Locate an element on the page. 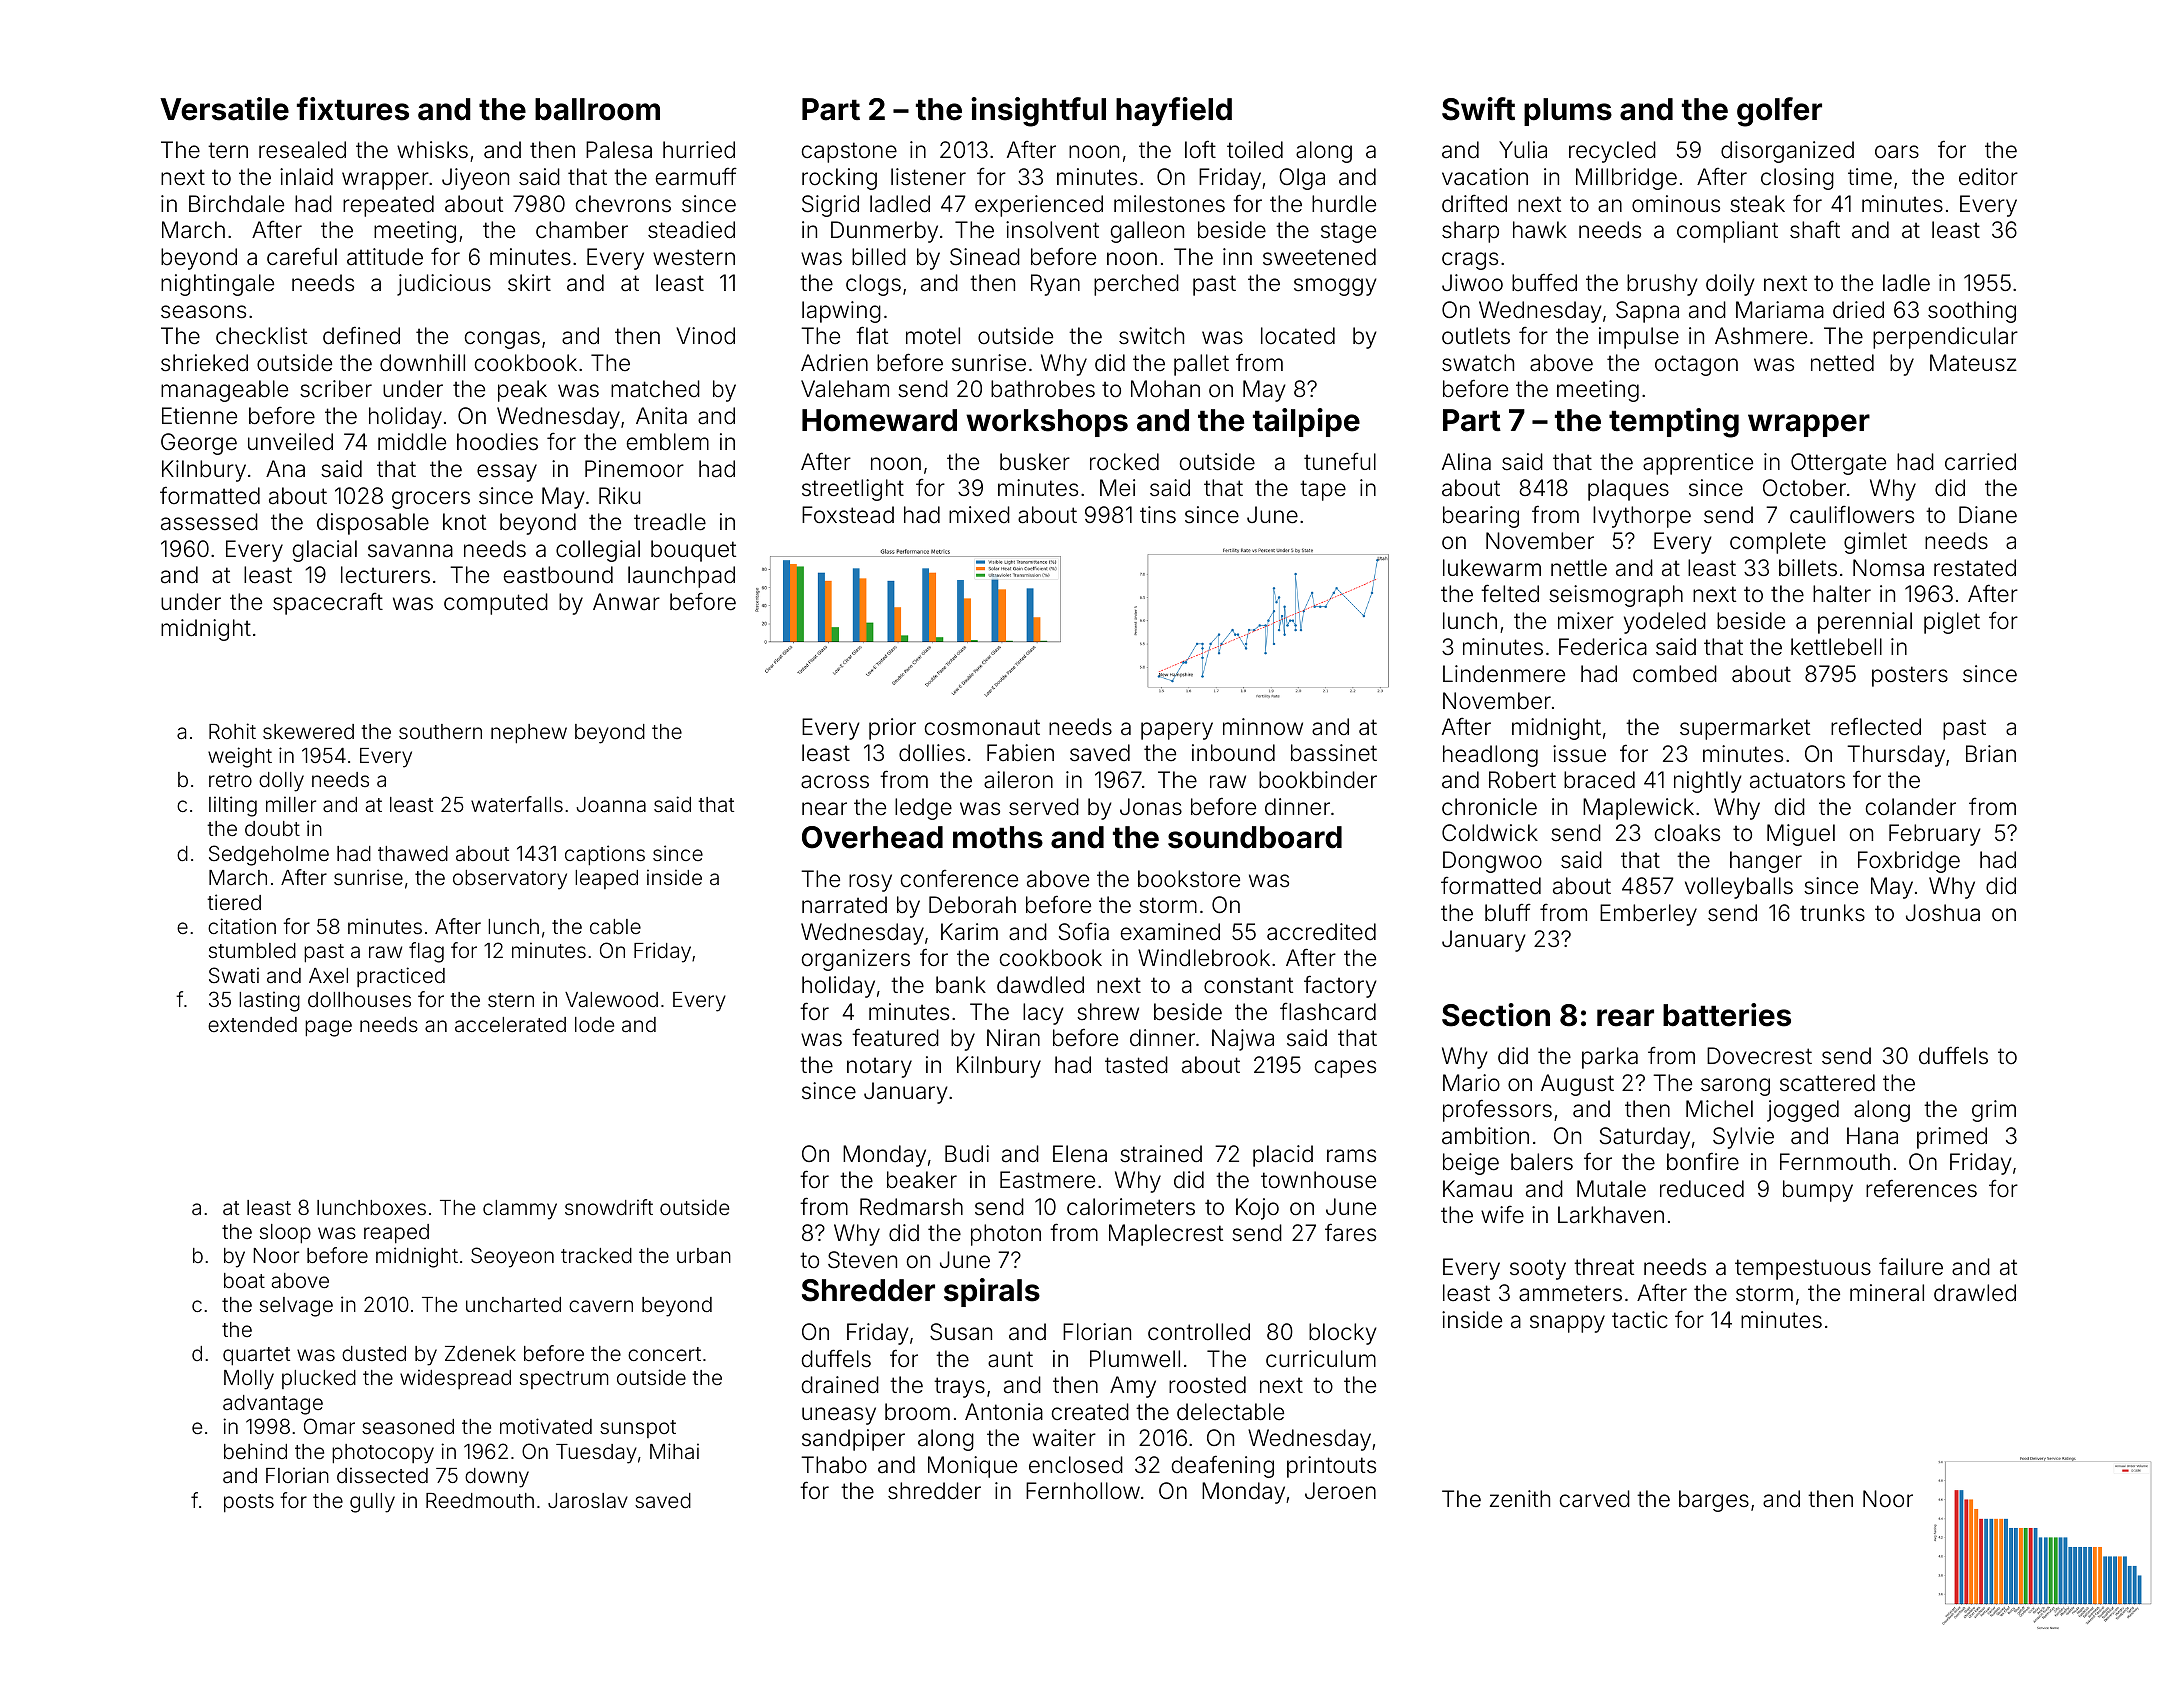  papery is located at coordinates (1177, 731).
